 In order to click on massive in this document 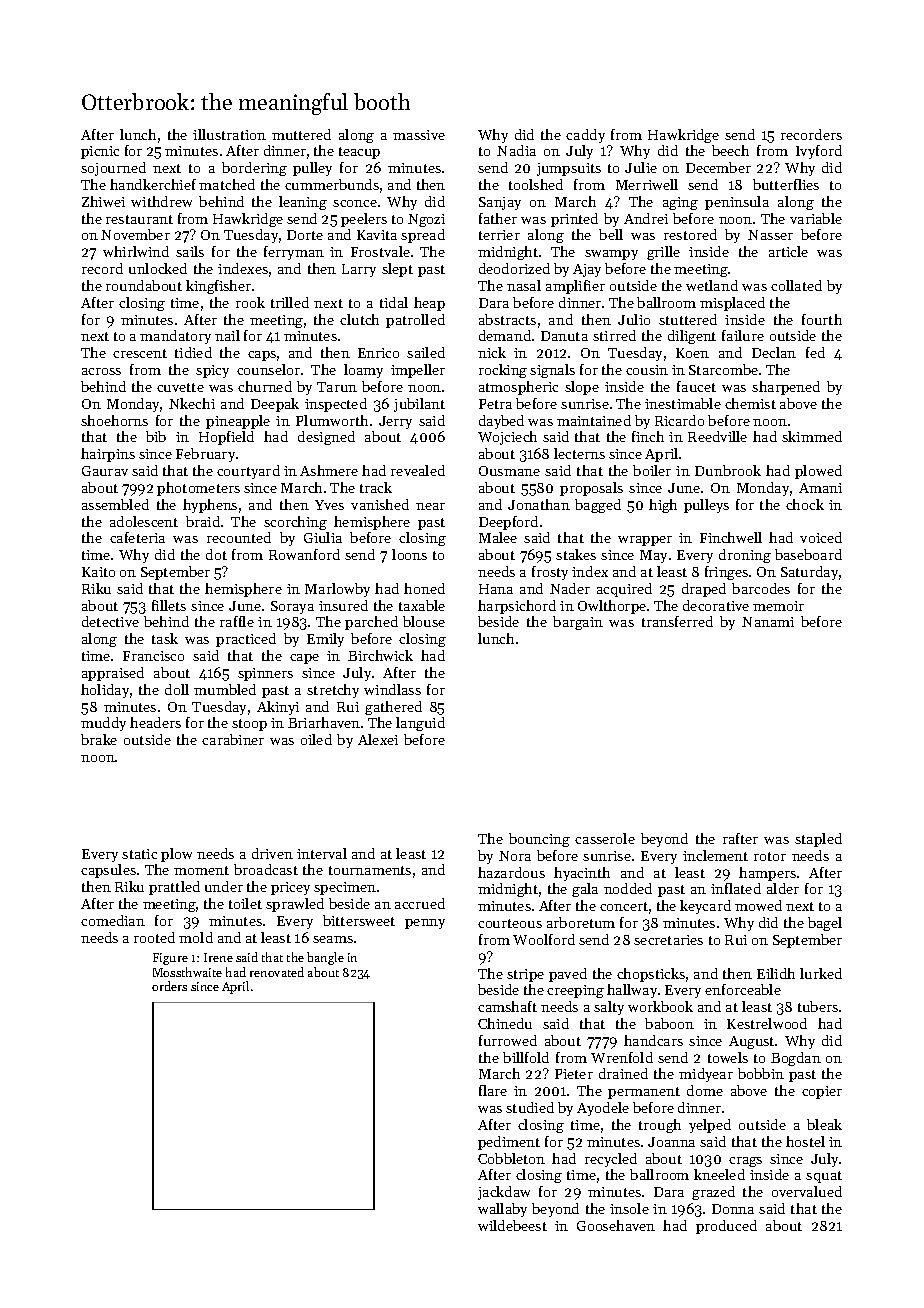, I will do `click(419, 135)`.
